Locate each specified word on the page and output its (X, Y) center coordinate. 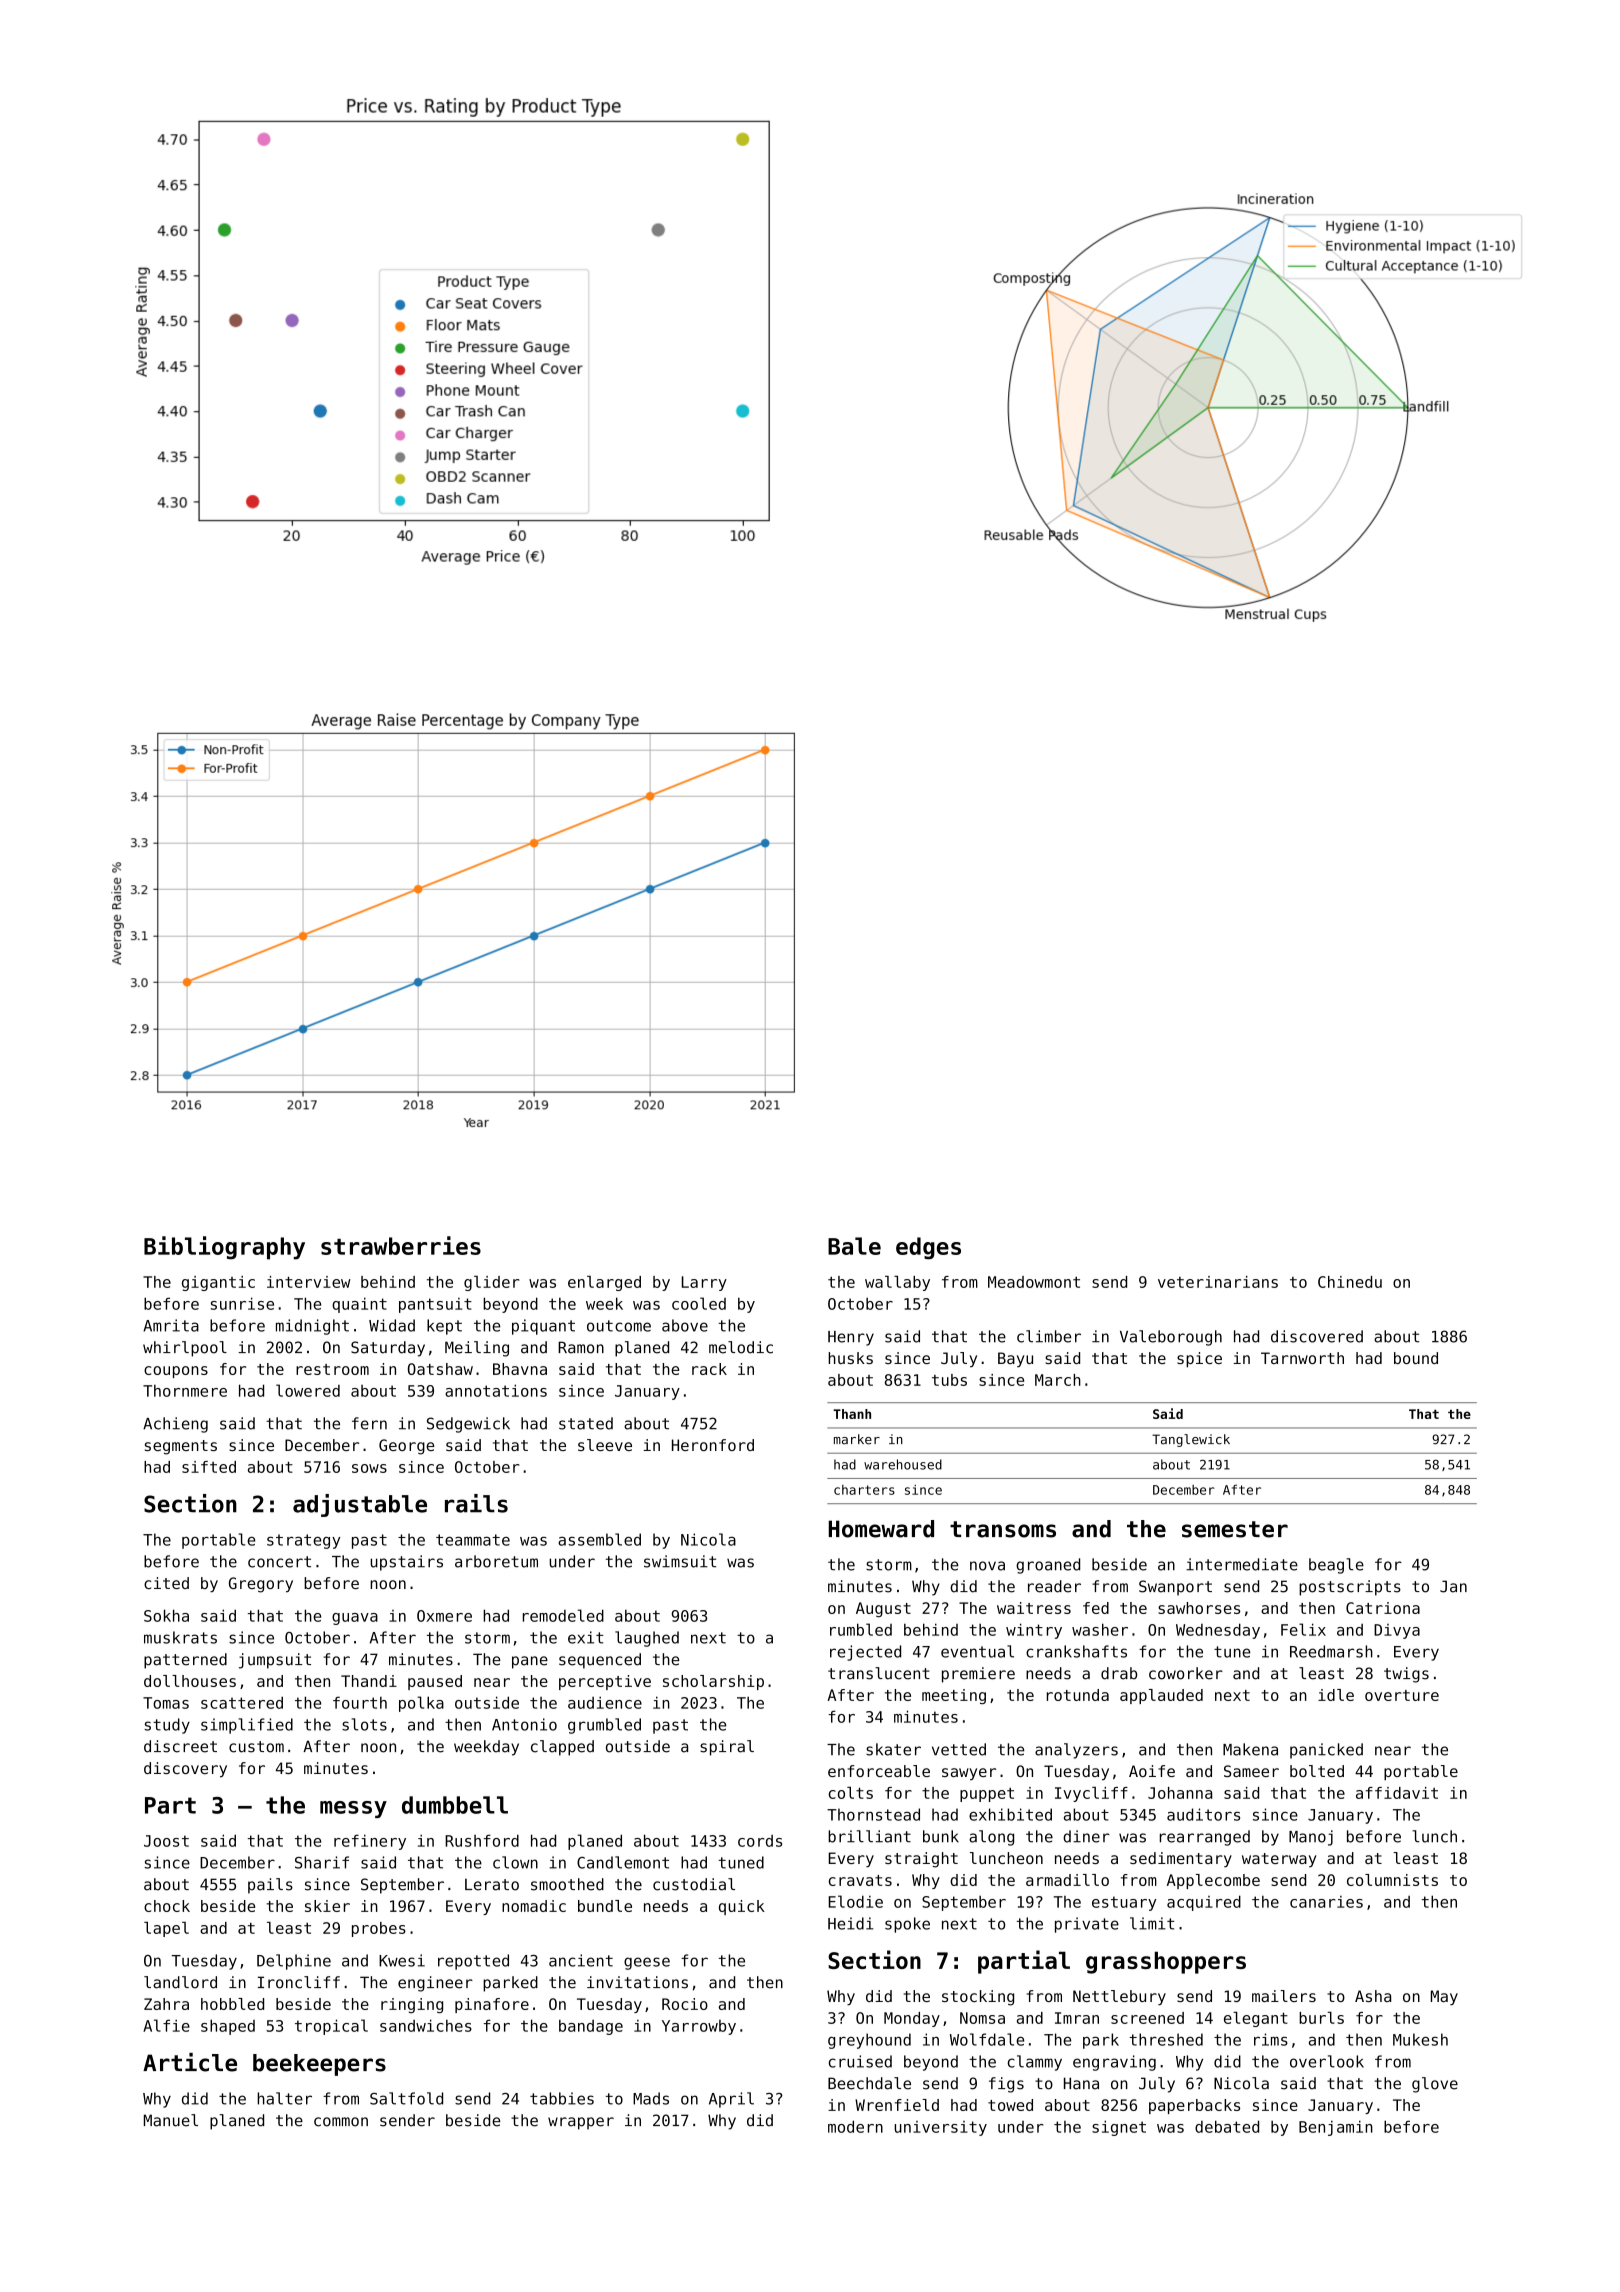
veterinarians (1218, 1282)
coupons (176, 1372)
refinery (370, 1842)
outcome (619, 1326)
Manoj (1311, 1838)
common (341, 2122)
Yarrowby (699, 2027)
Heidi (850, 1923)
